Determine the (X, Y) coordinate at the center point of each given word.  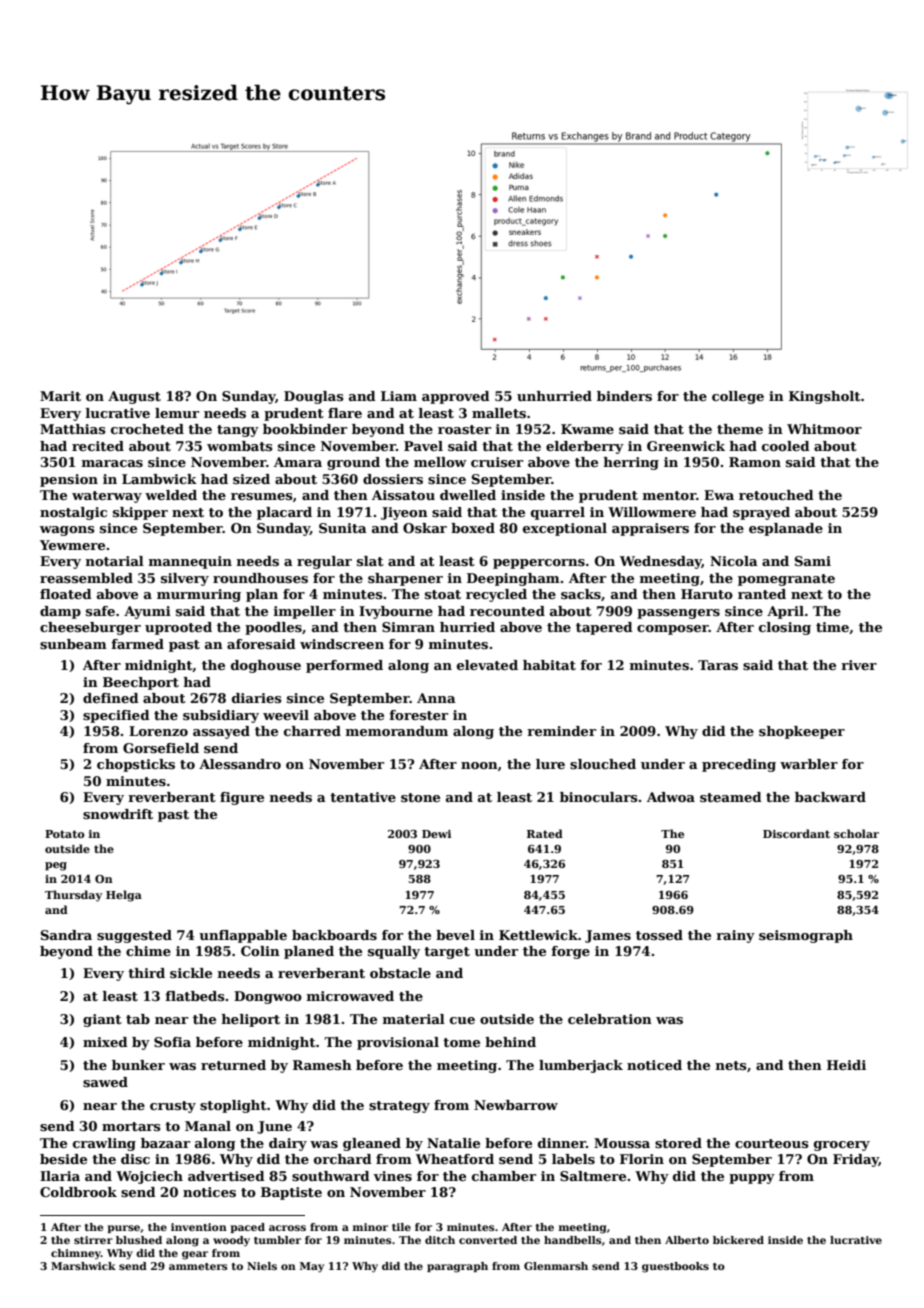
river (859, 665)
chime (148, 951)
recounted (507, 611)
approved (456, 397)
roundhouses (260, 578)
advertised (226, 1176)
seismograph (806, 936)
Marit (60, 396)
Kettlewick (538, 935)
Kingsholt (825, 397)
